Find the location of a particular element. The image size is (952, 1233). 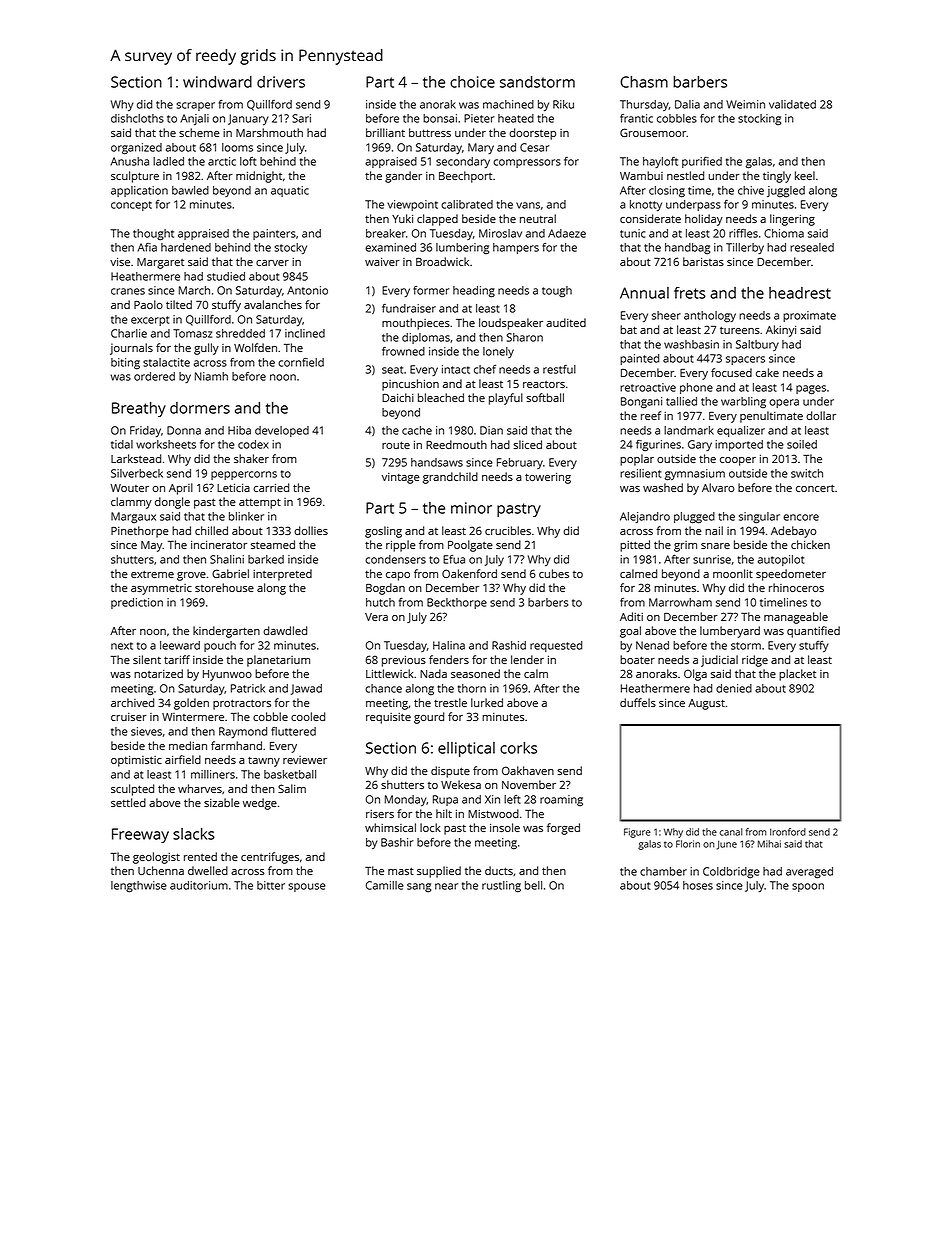

Alejandro is located at coordinates (645, 517).
